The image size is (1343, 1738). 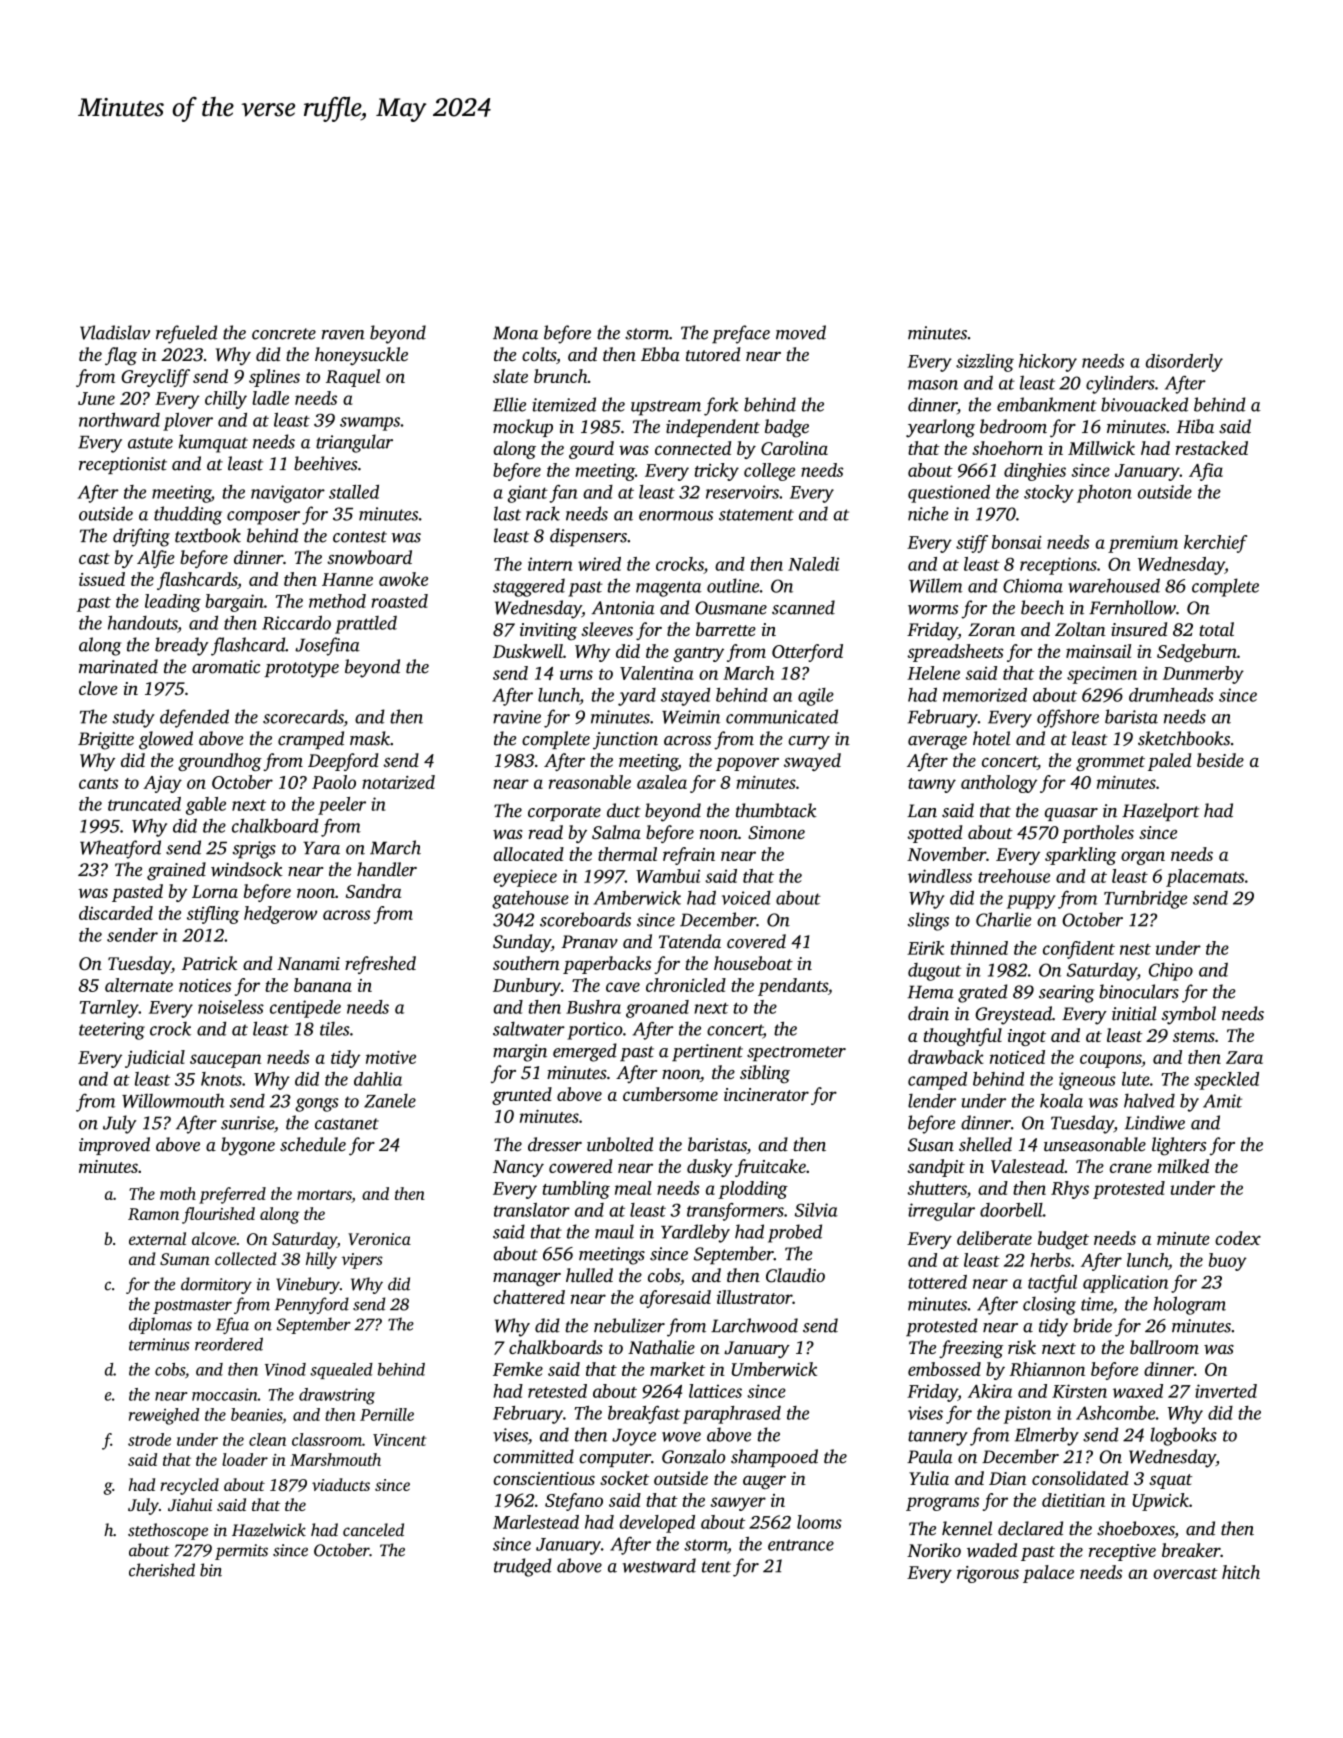 I want to click on hitch, so click(x=1241, y=1572).
